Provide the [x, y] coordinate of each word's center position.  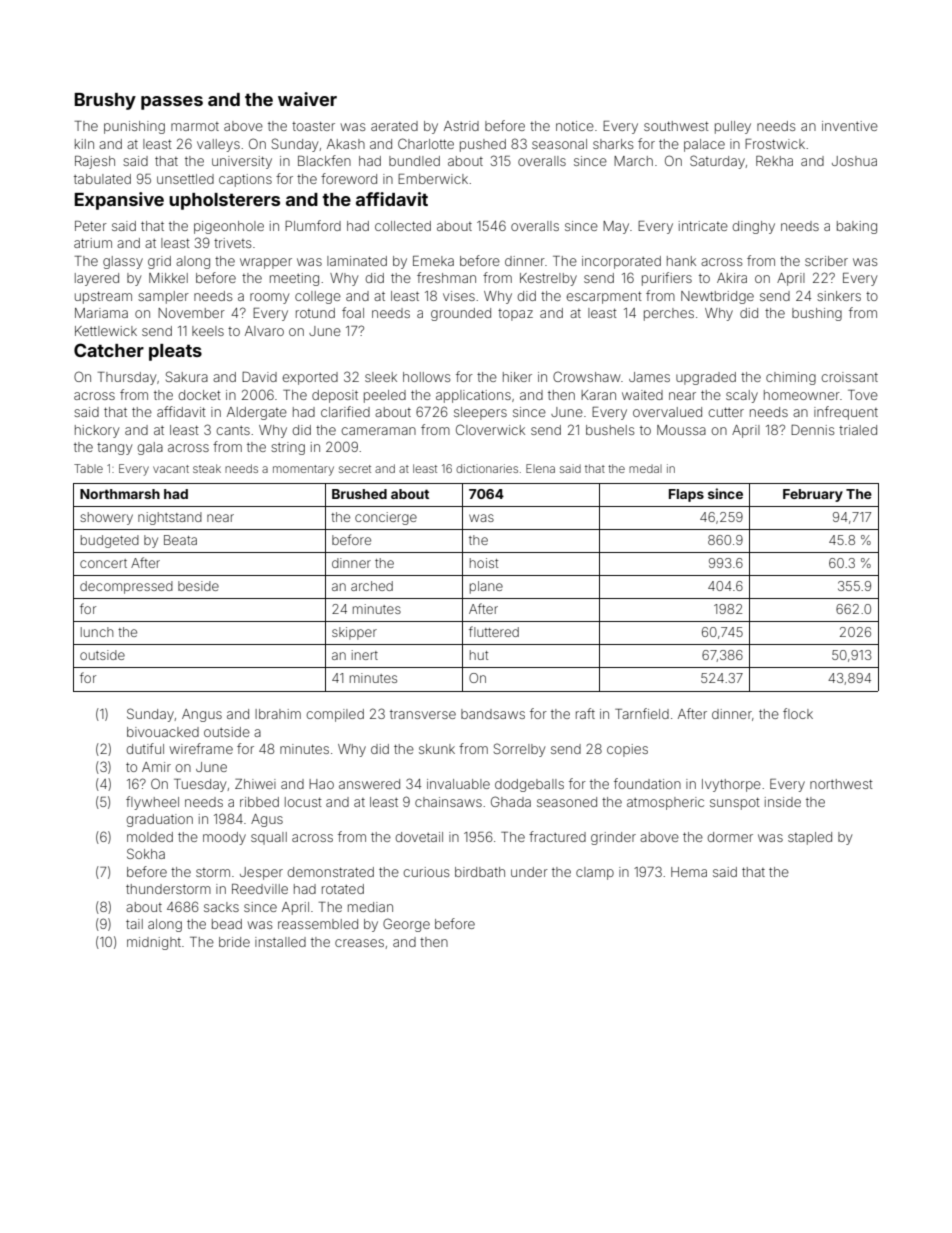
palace [704, 145]
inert [365, 655]
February [813, 495]
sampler [163, 297]
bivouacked [163, 732]
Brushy [105, 101]
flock [798, 713]
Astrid [461, 126]
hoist [484, 563]
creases [359, 943]
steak [207, 468]
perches [669, 314]
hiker [517, 377]
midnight [154, 943]
